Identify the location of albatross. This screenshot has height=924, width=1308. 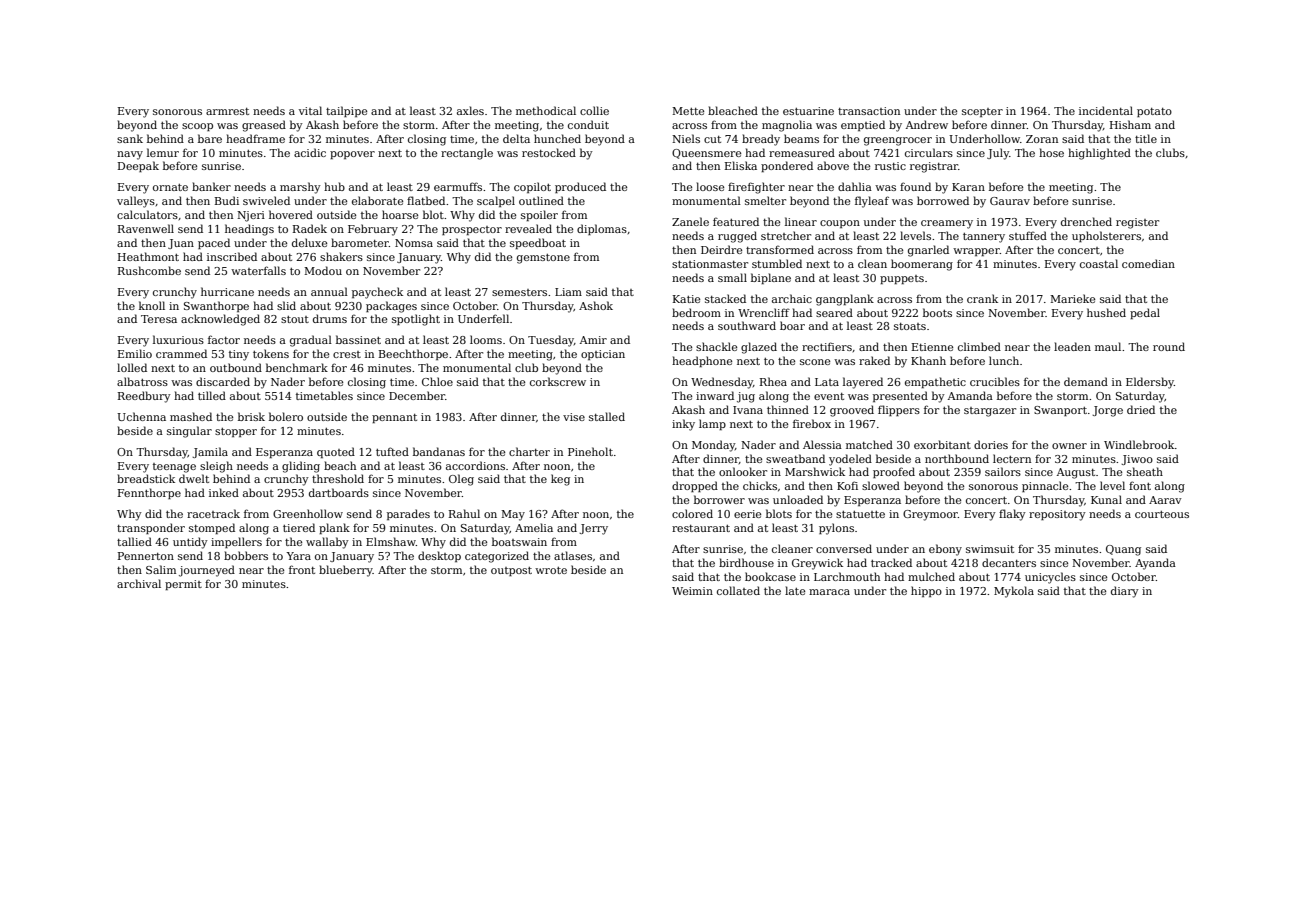
(142, 381).
